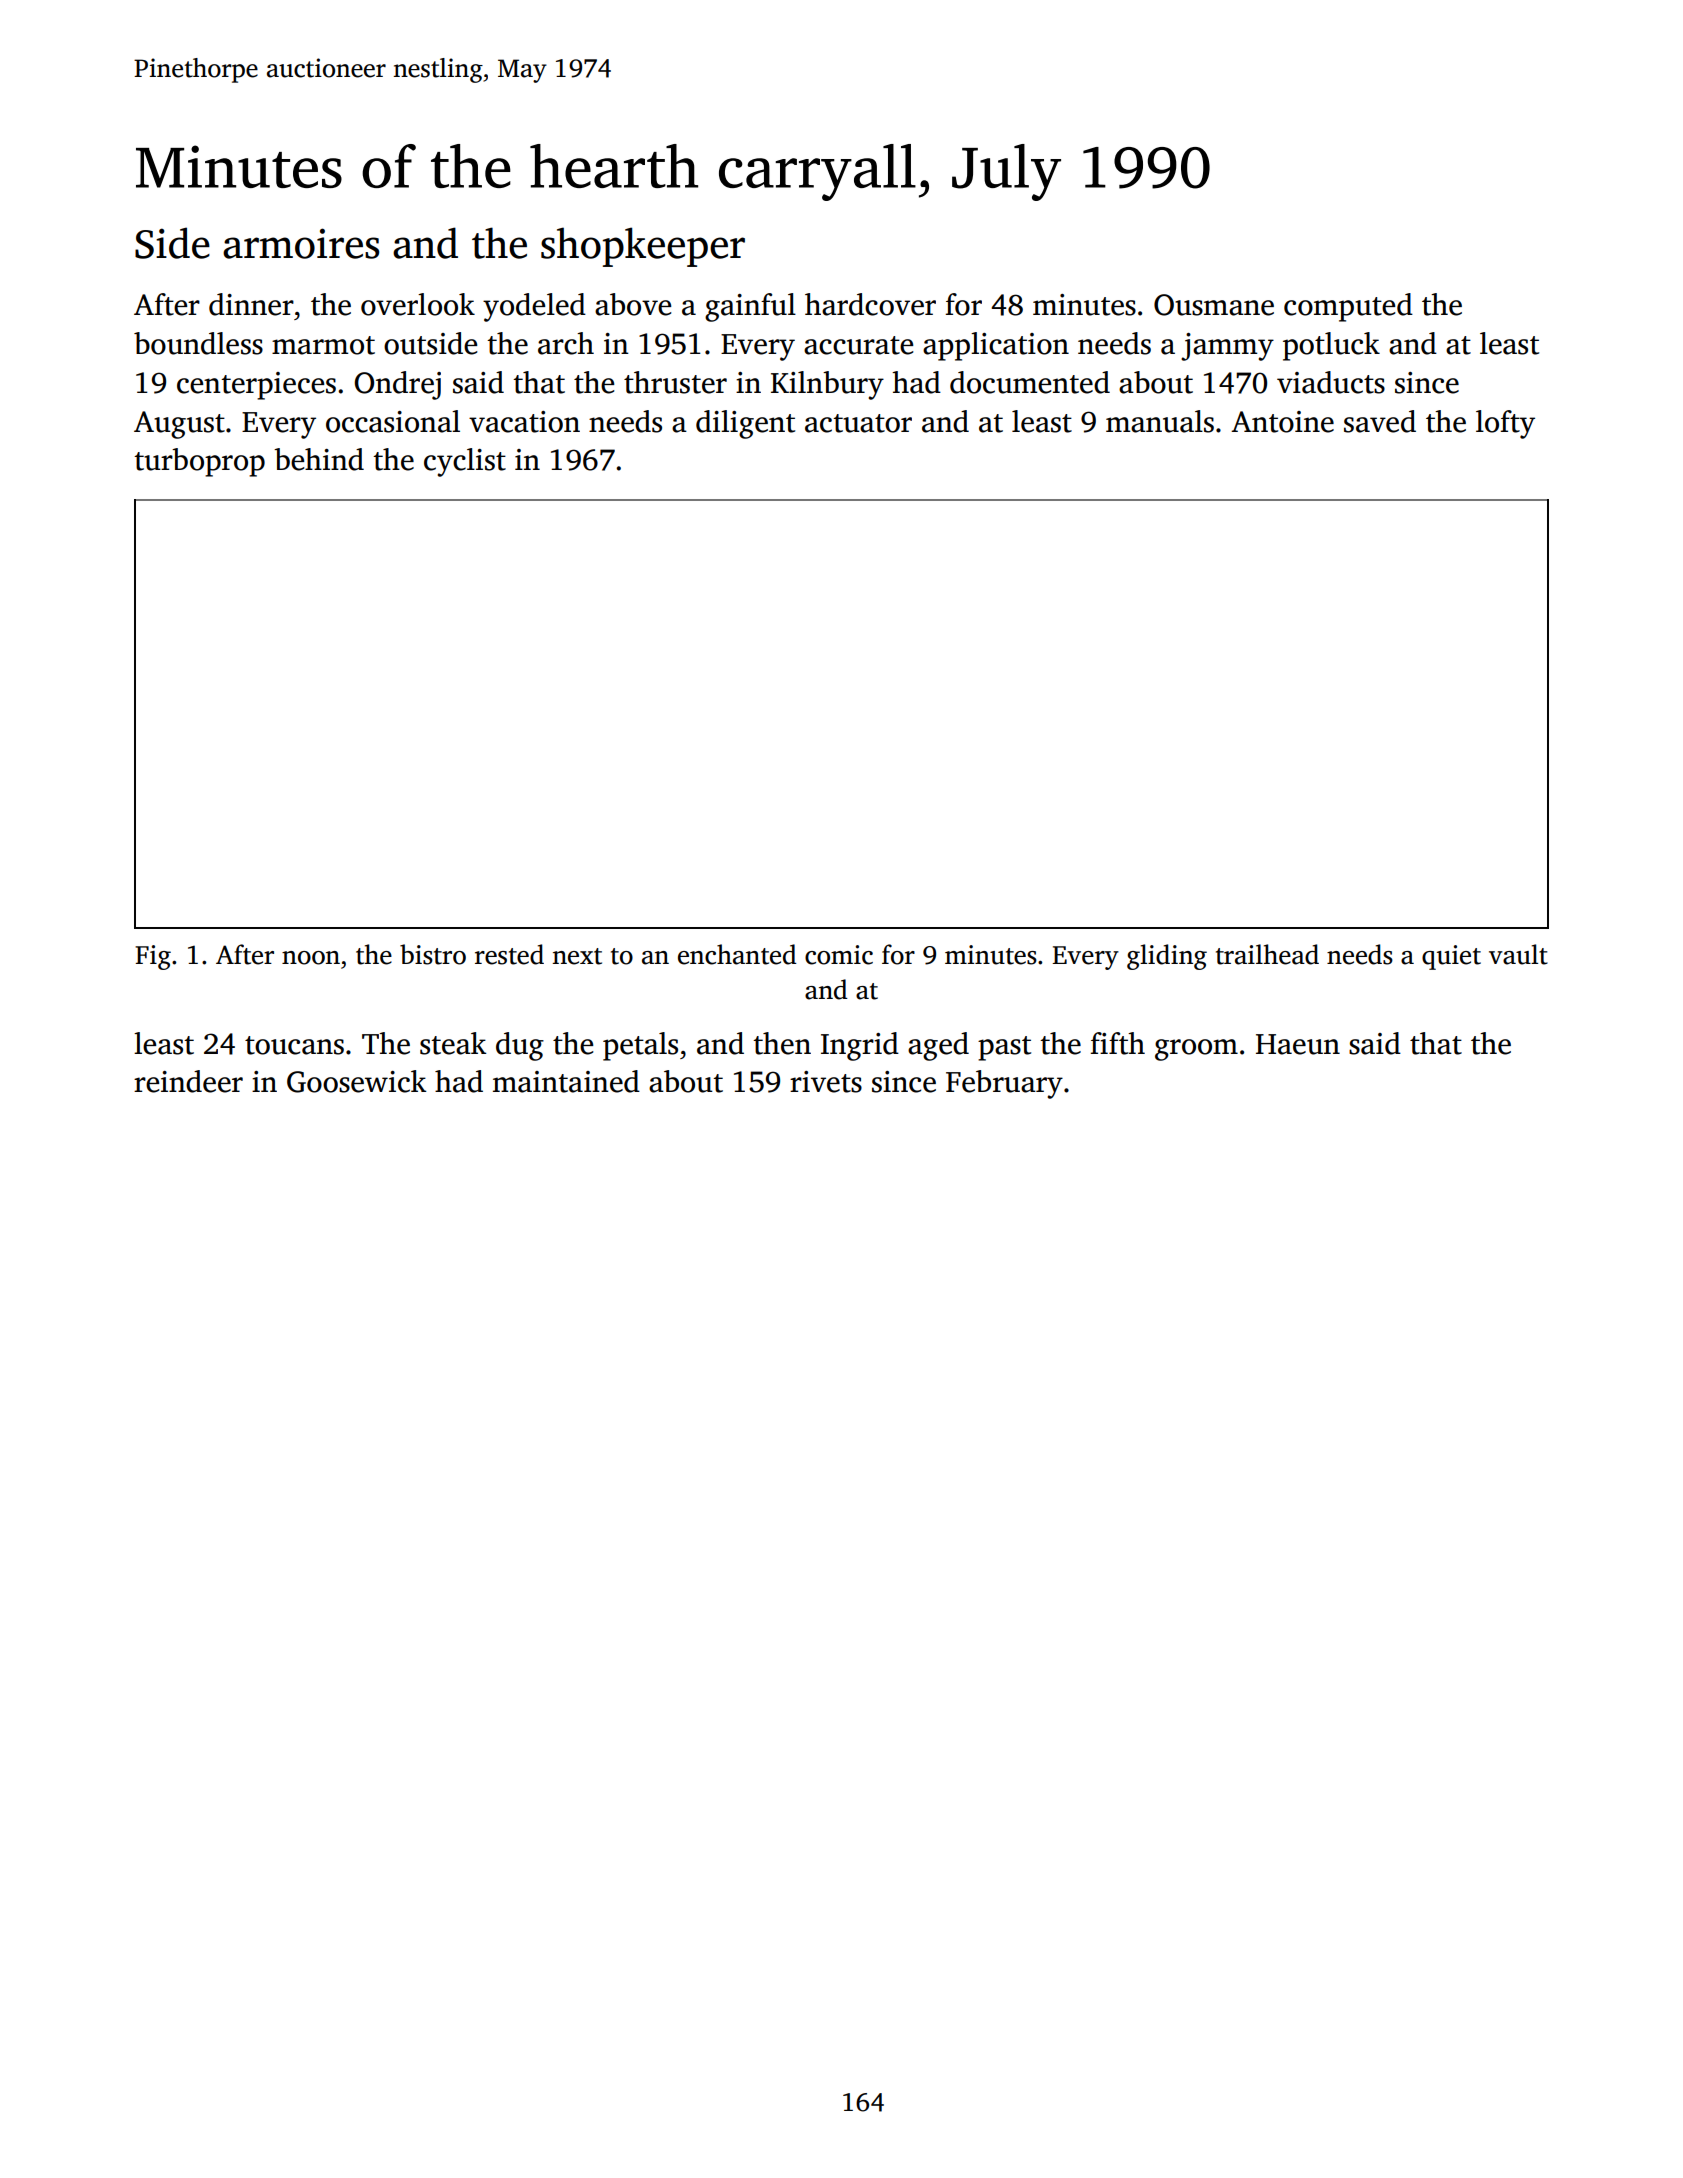 The height and width of the screenshot is (2178, 1683). What do you see at coordinates (782, 1043) in the screenshot?
I see `then` at bounding box center [782, 1043].
